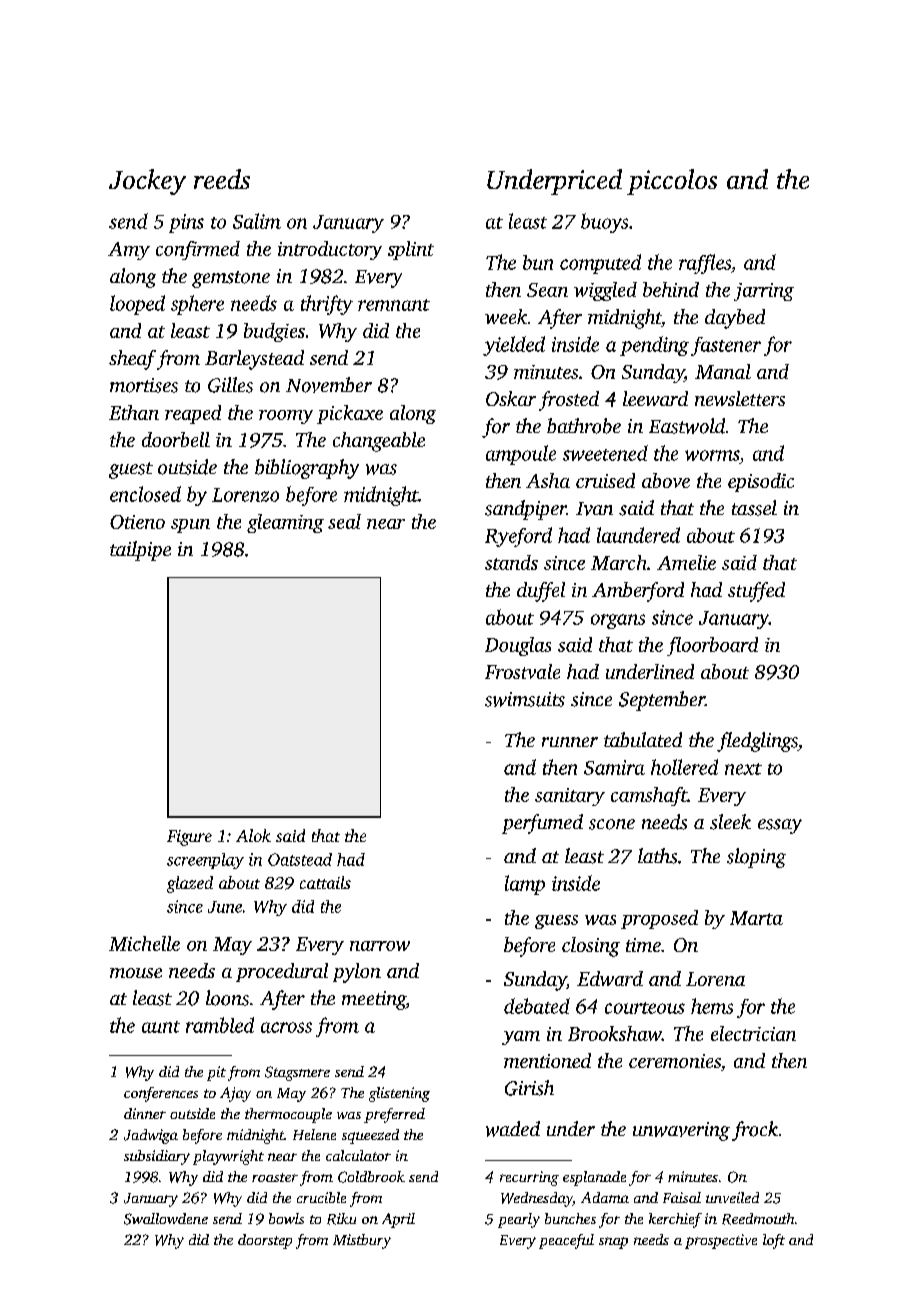 The width and height of the image is (924, 1311). I want to click on Swallowdene, so click(166, 1219).
